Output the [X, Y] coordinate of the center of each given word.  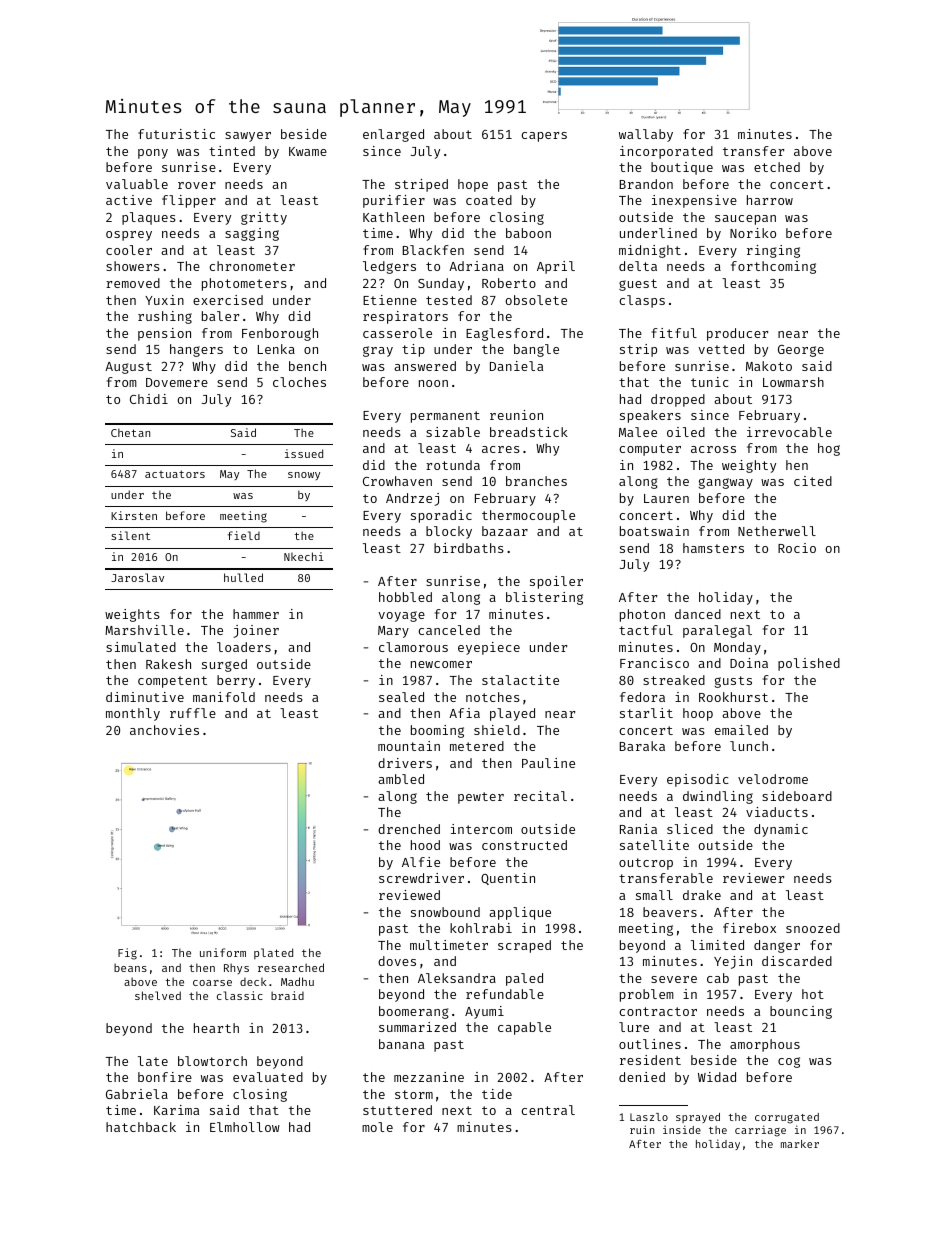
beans [130, 967]
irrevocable [789, 432]
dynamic [781, 830]
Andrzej [412, 499]
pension [164, 334]
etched [777, 167]
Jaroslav [137, 577]
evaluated [268, 1077]
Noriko [753, 233]
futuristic [176, 134]
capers [544, 137]
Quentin [508, 879]
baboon [528, 233]
